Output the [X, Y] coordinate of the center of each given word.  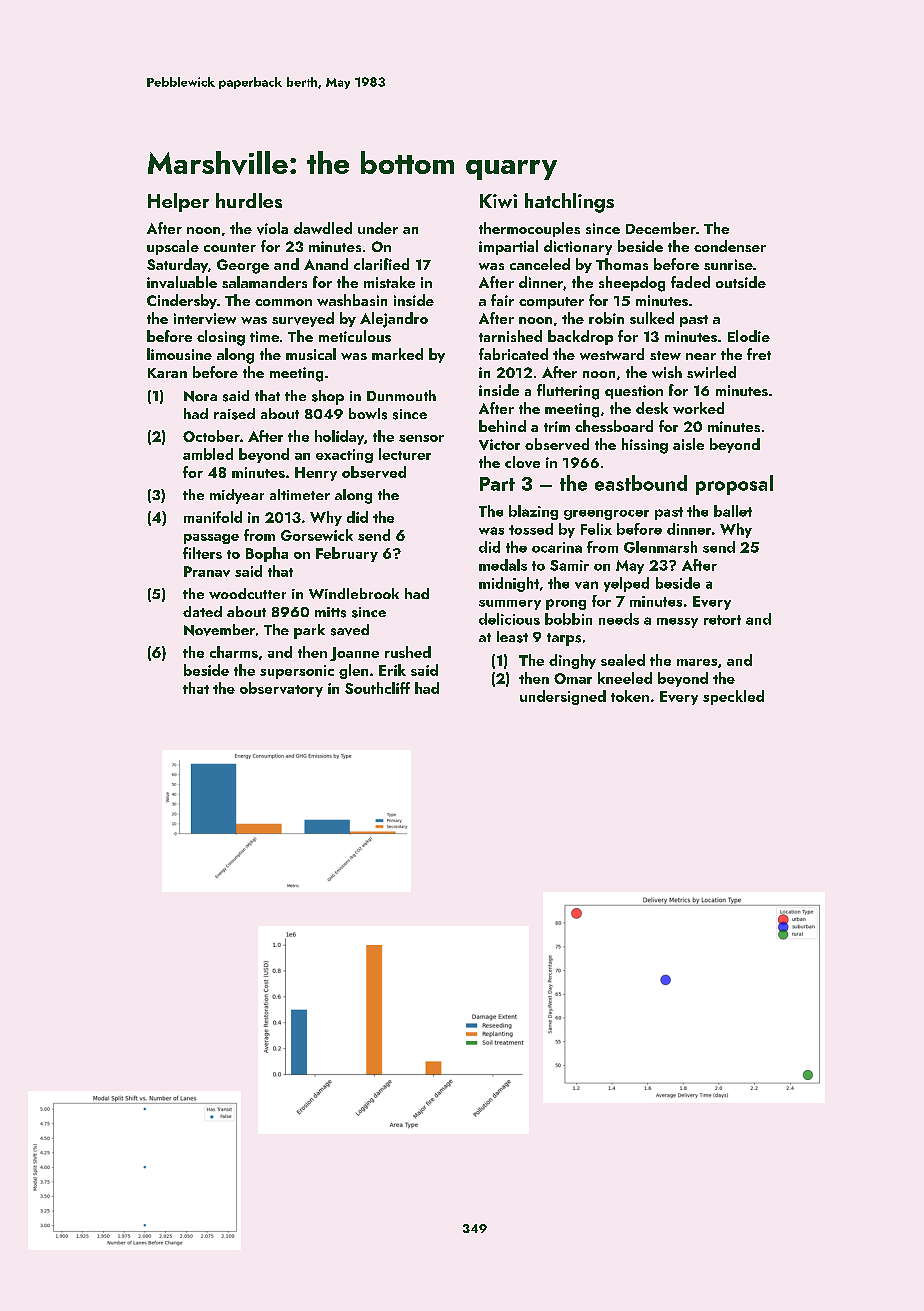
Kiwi [498, 201]
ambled [208, 454]
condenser [730, 246]
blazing [533, 512]
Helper [178, 202]
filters [202, 553]
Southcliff [377, 688]
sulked [652, 318]
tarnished [510, 336]
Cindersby [182, 301]
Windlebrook [354, 593]
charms [234, 652]
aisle [688, 444]
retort [722, 620]
